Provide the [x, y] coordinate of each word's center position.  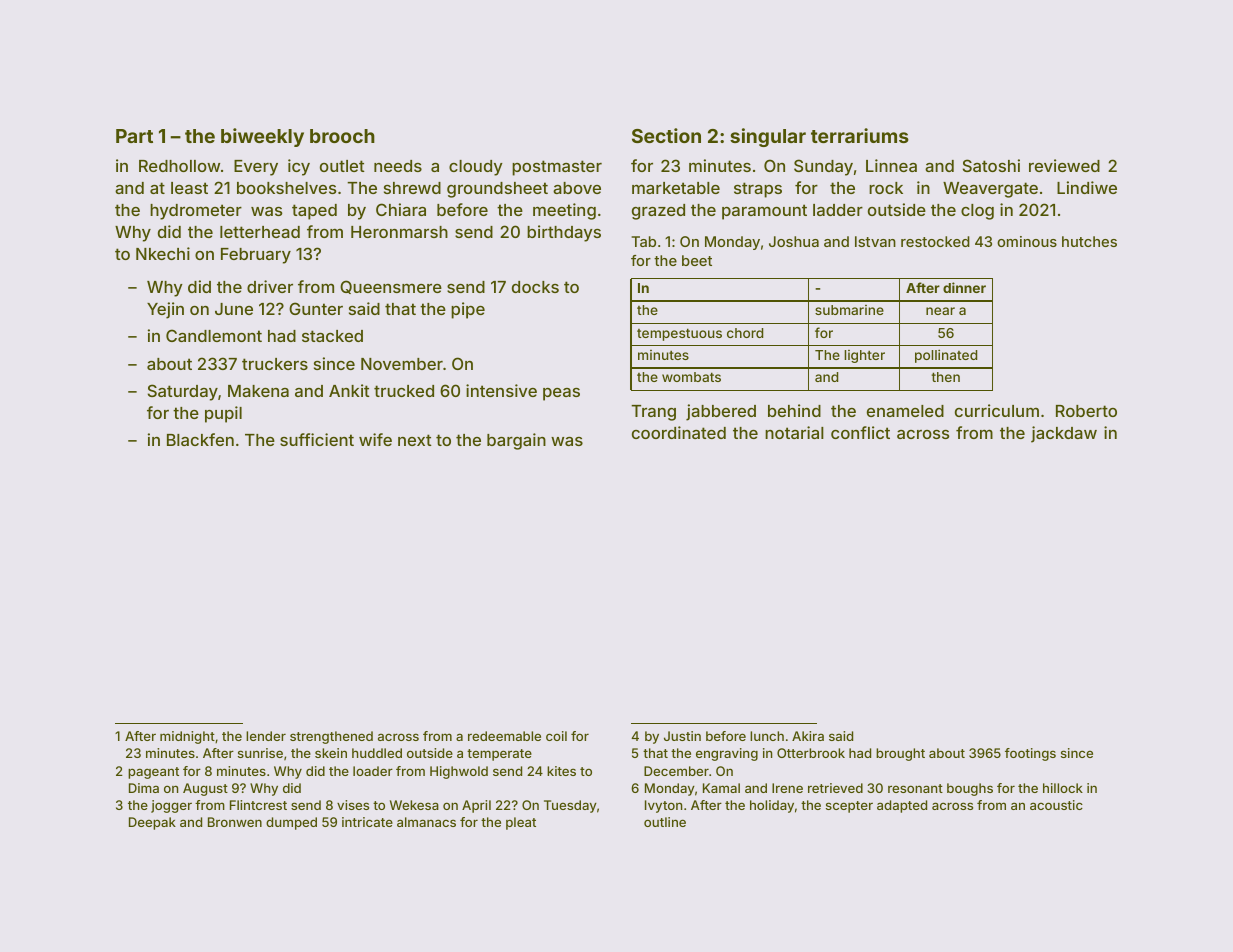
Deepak [152, 823]
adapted [902, 806]
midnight [187, 737]
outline [665, 822]
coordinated [679, 432]
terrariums [860, 135]
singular [768, 137]
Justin [682, 736]
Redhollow [179, 166]
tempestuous [679, 334]
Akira [808, 736]
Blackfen [200, 439]
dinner [964, 287]
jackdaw [1064, 434]
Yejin [165, 310]
